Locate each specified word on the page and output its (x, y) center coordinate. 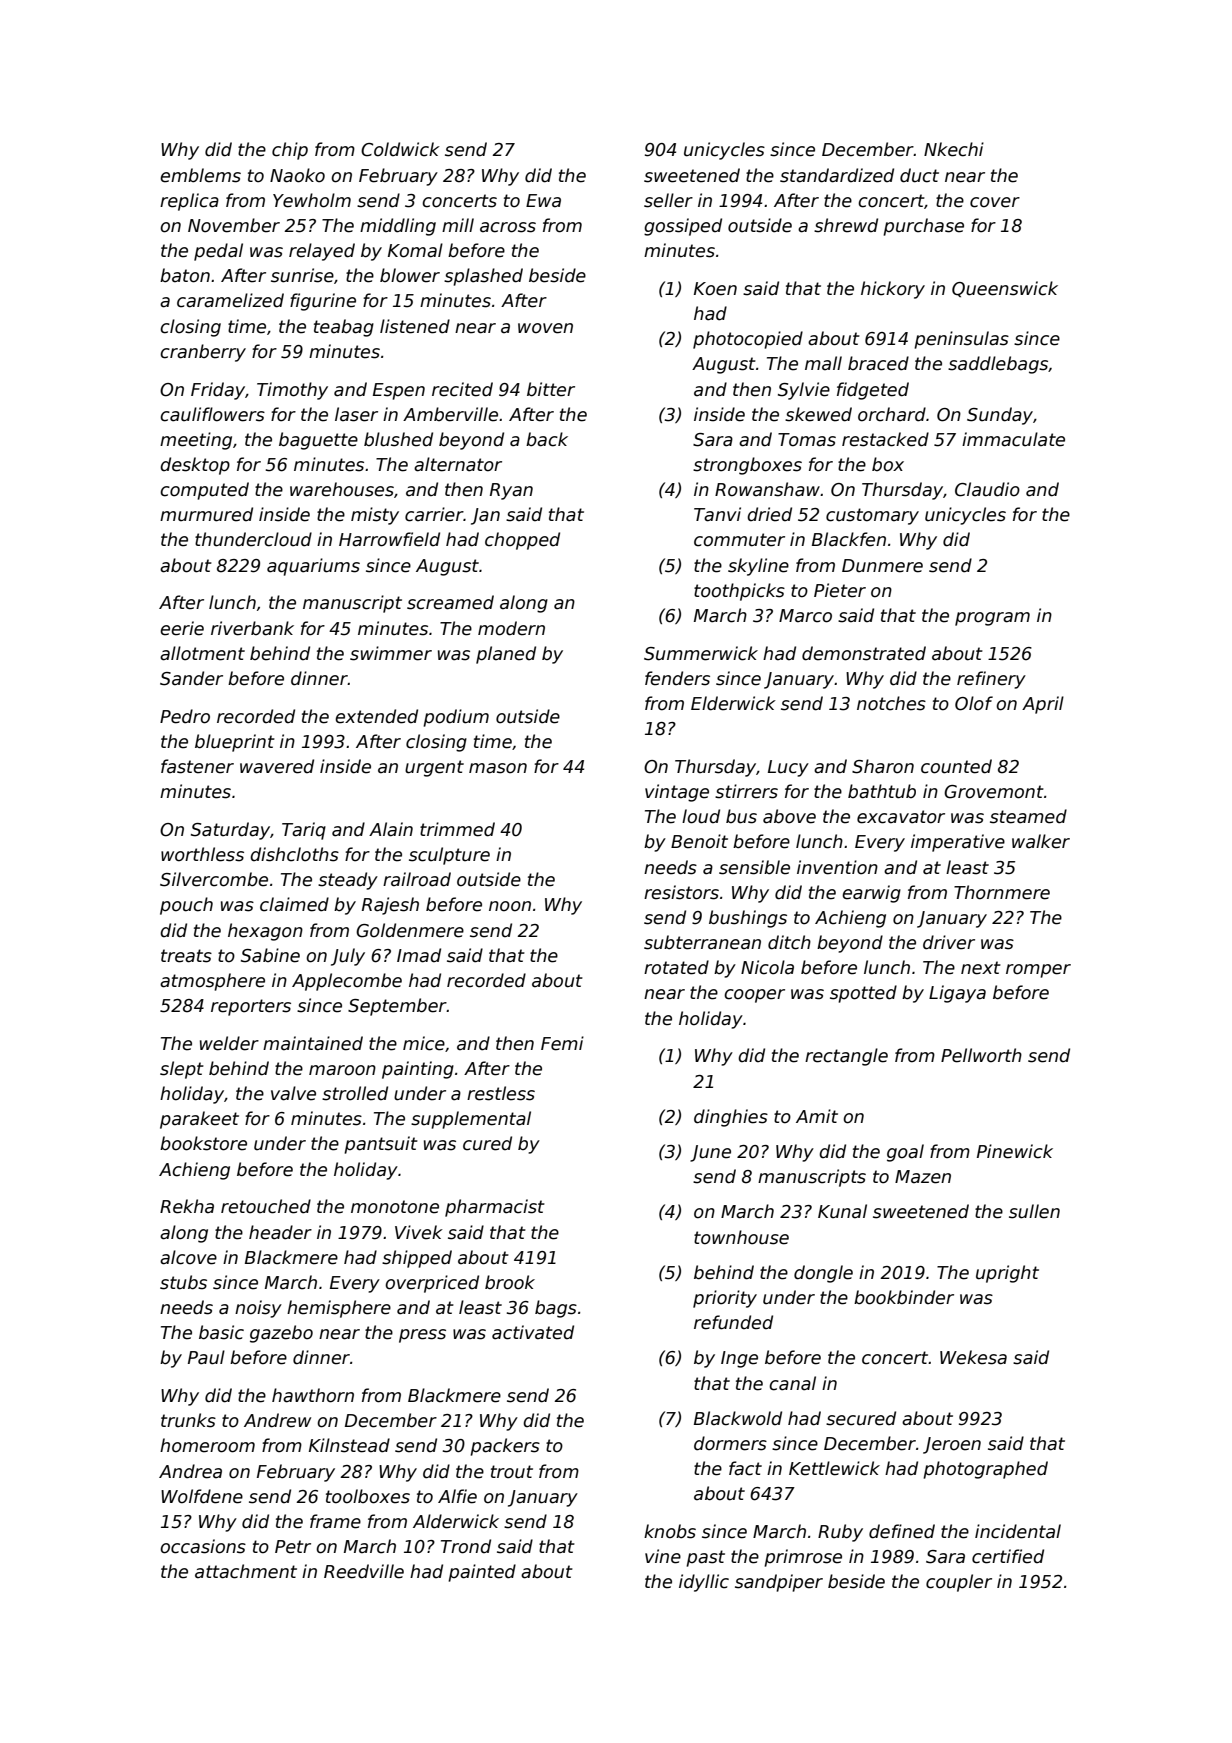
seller (668, 200)
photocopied (748, 340)
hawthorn (313, 1395)
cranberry (203, 353)
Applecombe (347, 982)
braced (878, 363)
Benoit (699, 841)
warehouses (342, 489)
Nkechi (954, 149)
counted (956, 766)
